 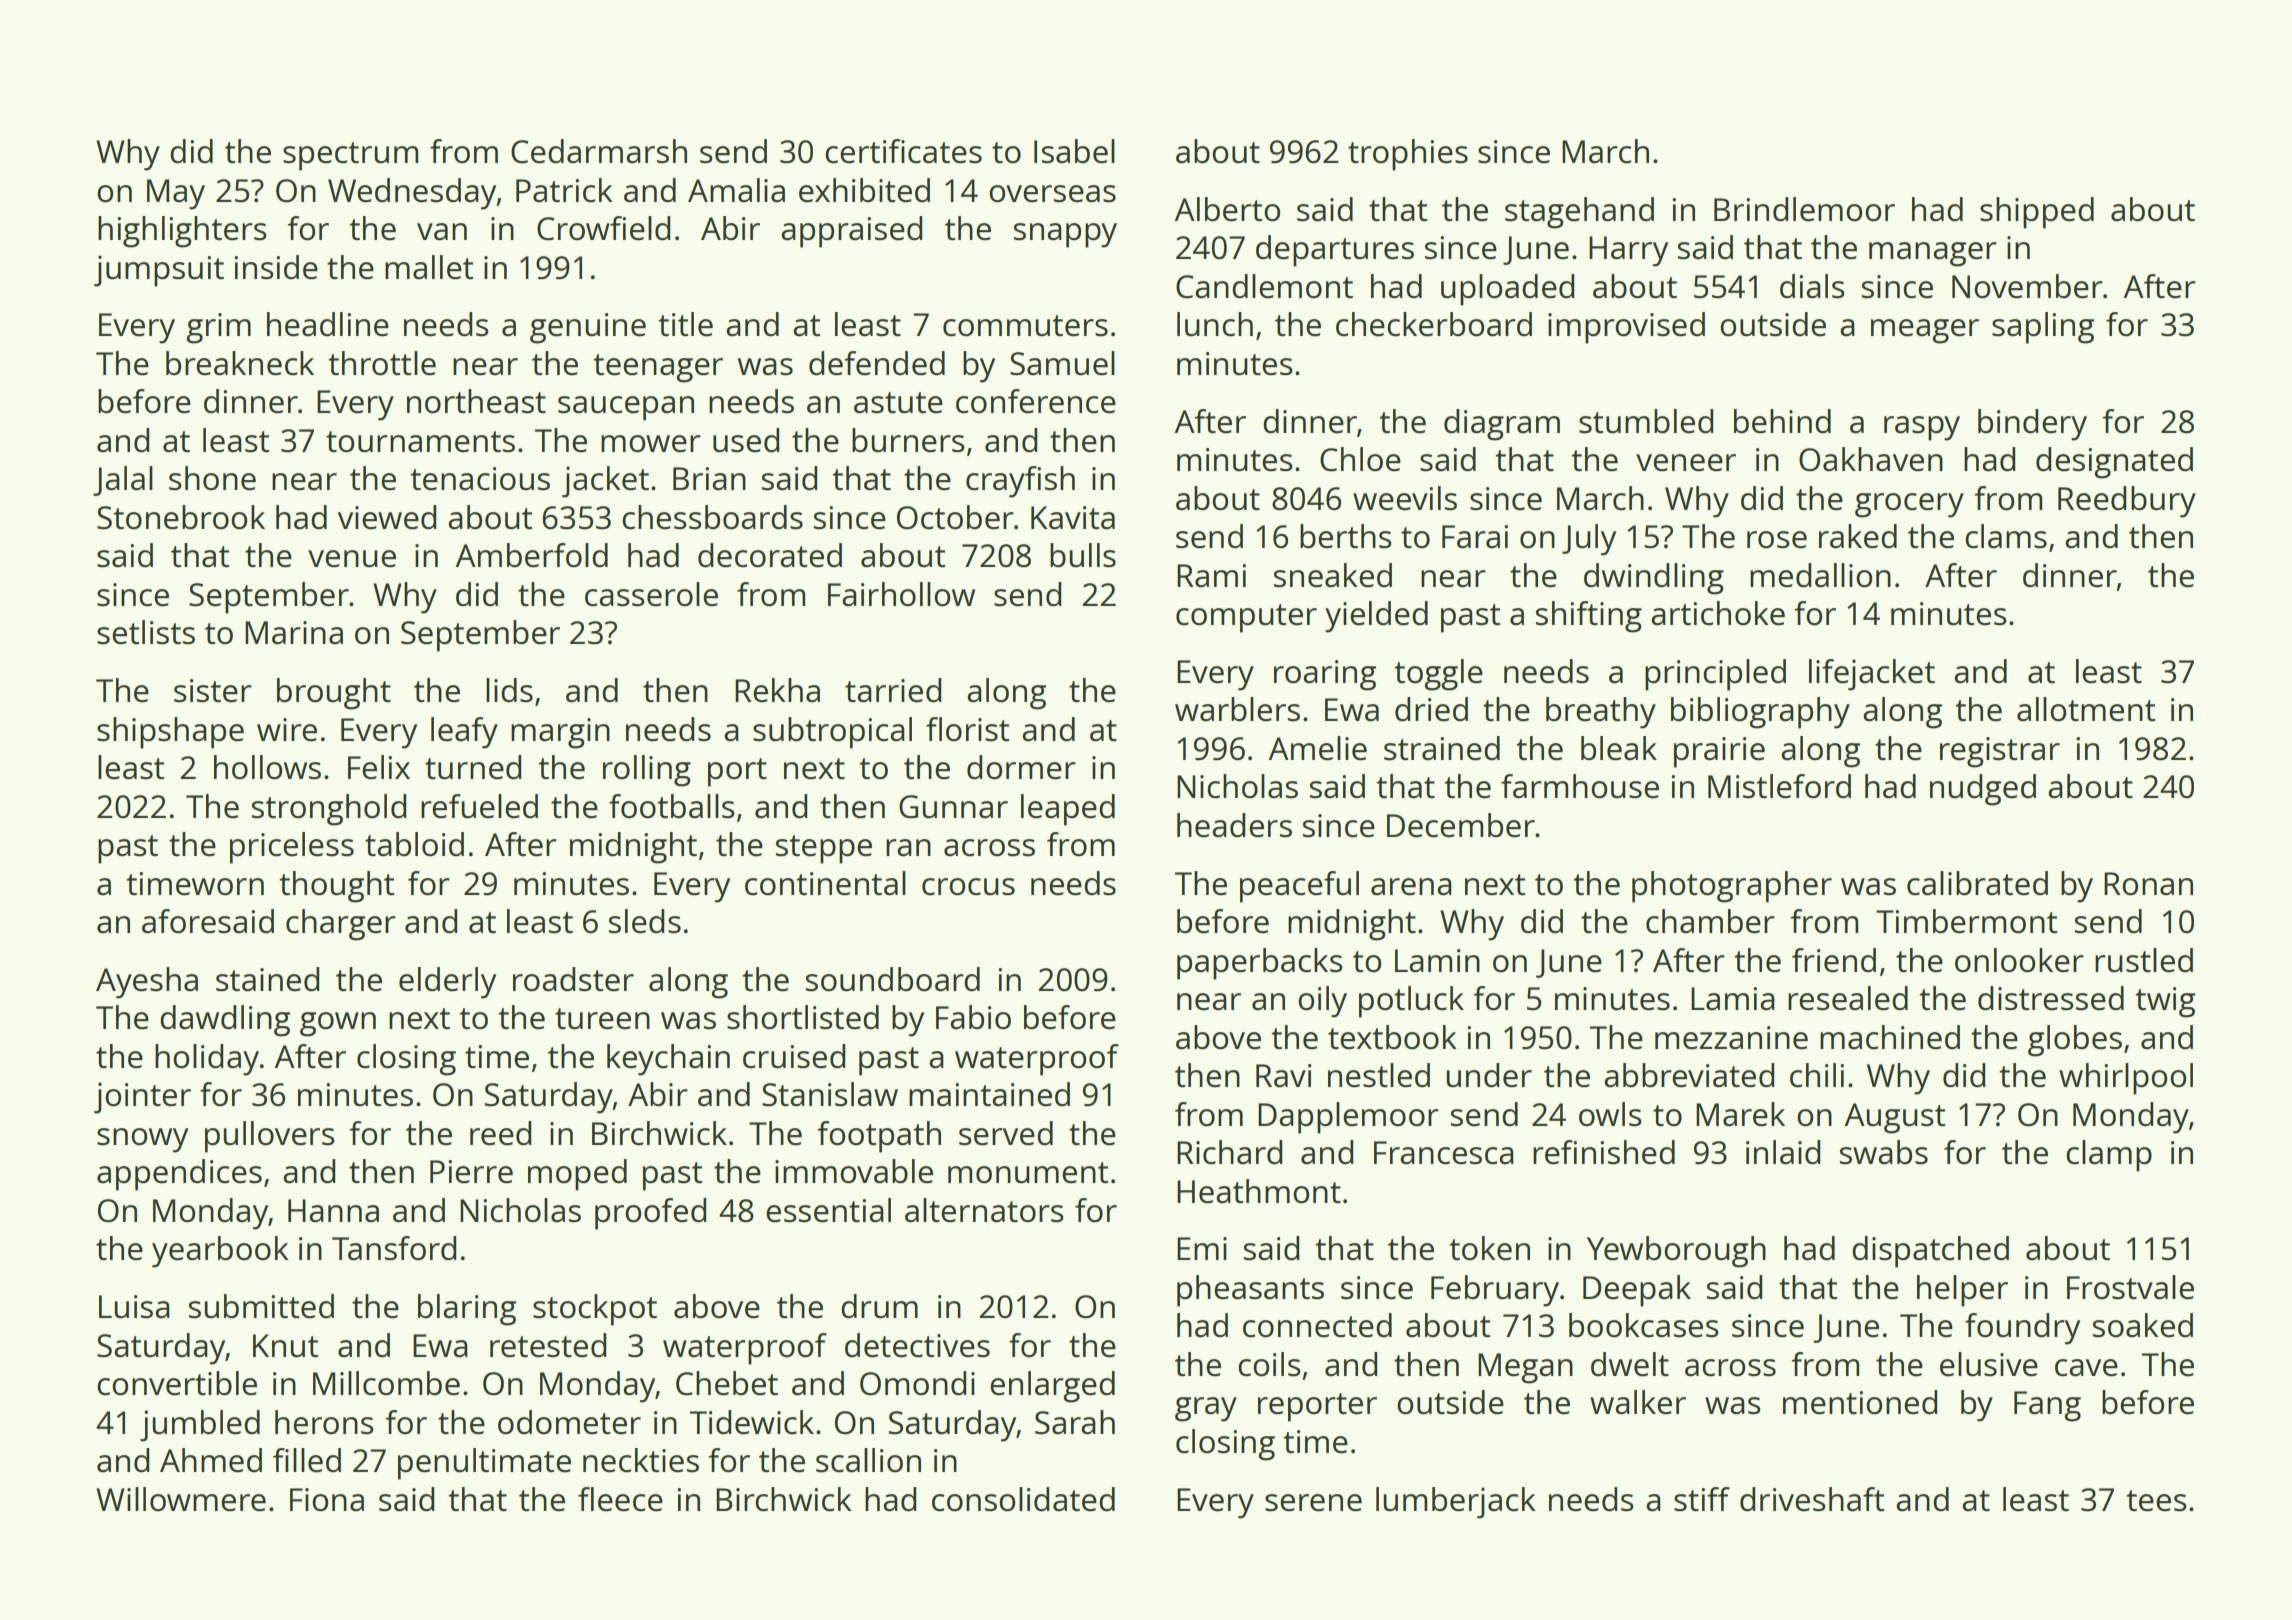 I want to click on keychain, so click(x=668, y=1060).
